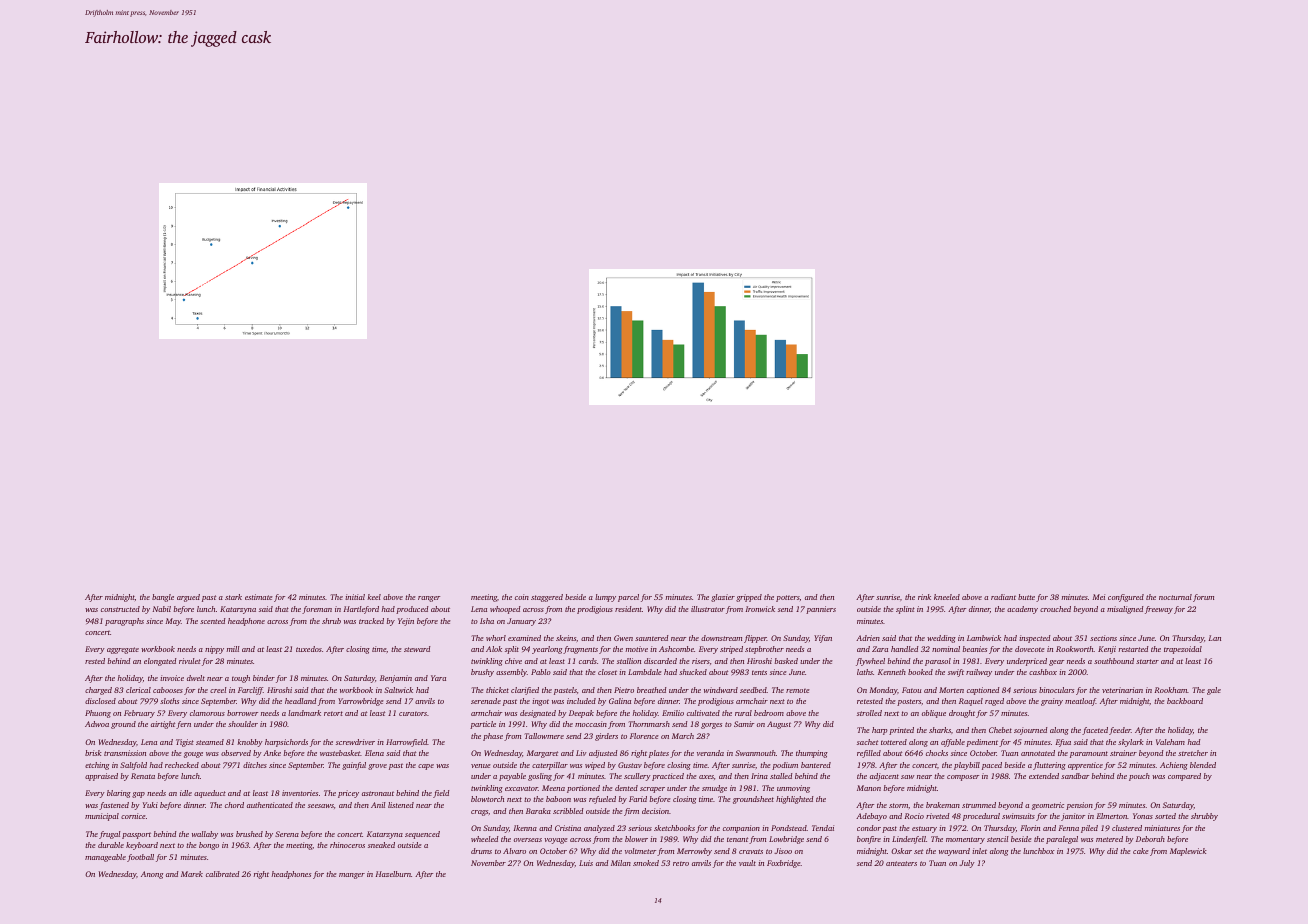 The height and width of the document is (924, 1308). I want to click on Ikenna, so click(525, 828).
